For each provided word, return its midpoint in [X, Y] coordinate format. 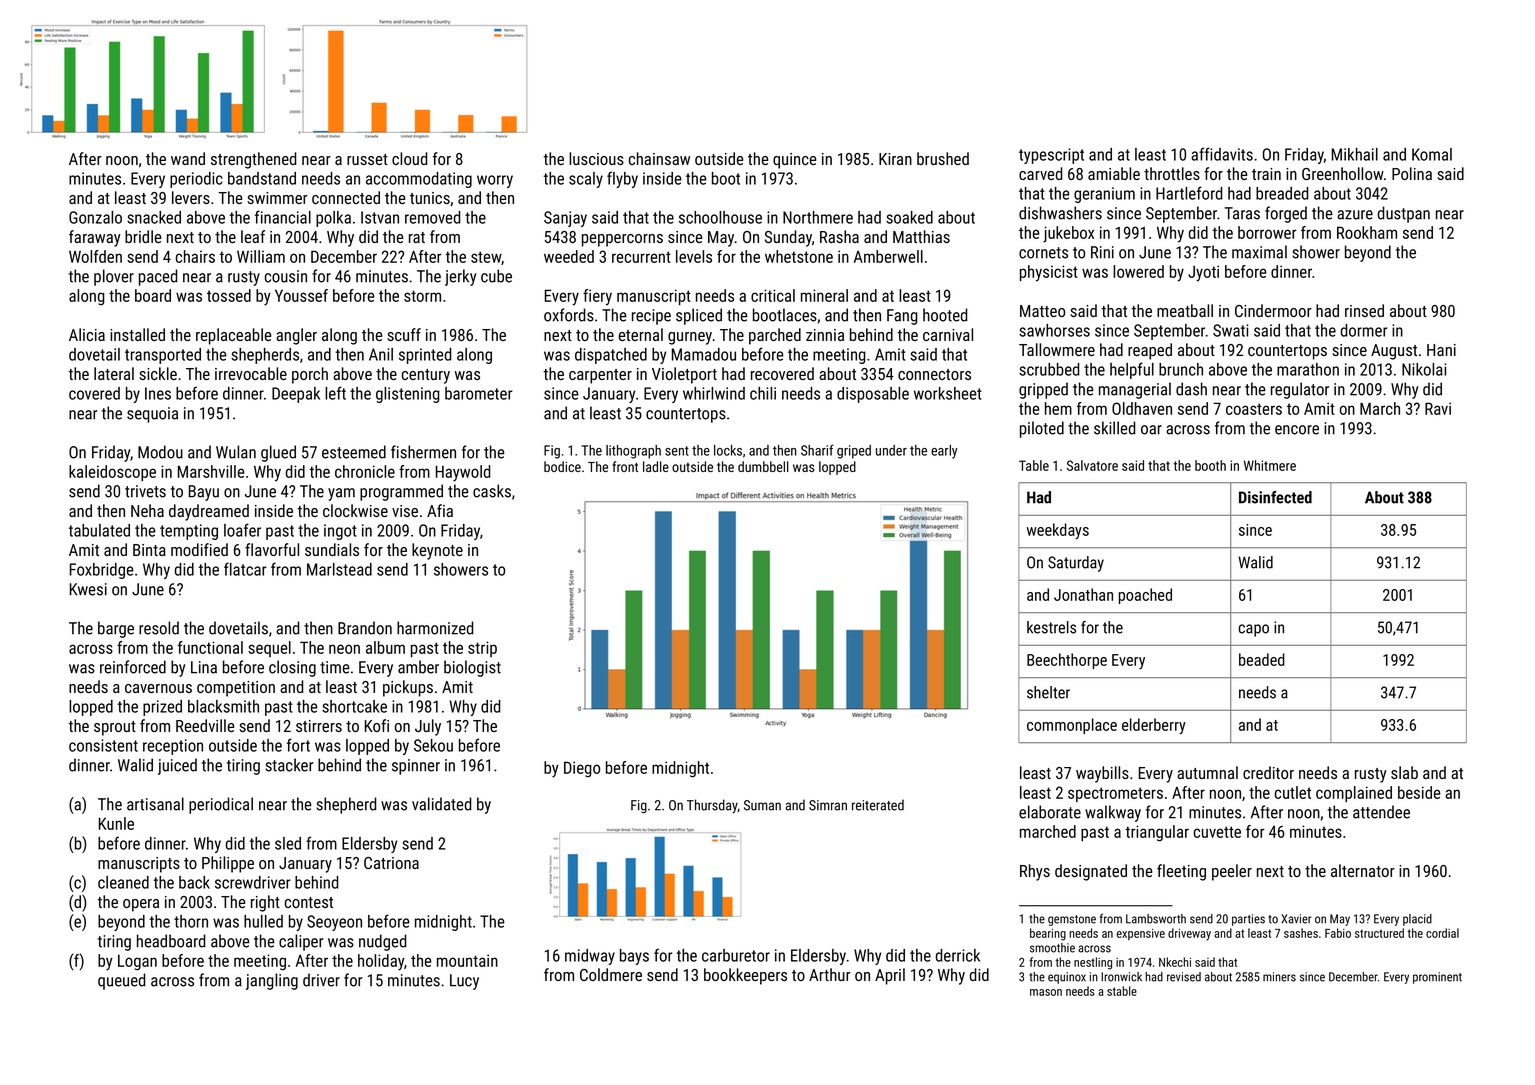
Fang [902, 317]
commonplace [1072, 726]
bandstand [262, 178]
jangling [272, 981]
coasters [1254, 409]
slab [1404, 772]
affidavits [1222, 154]
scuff [404, 334]
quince [794, 161]
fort [298, 745]
